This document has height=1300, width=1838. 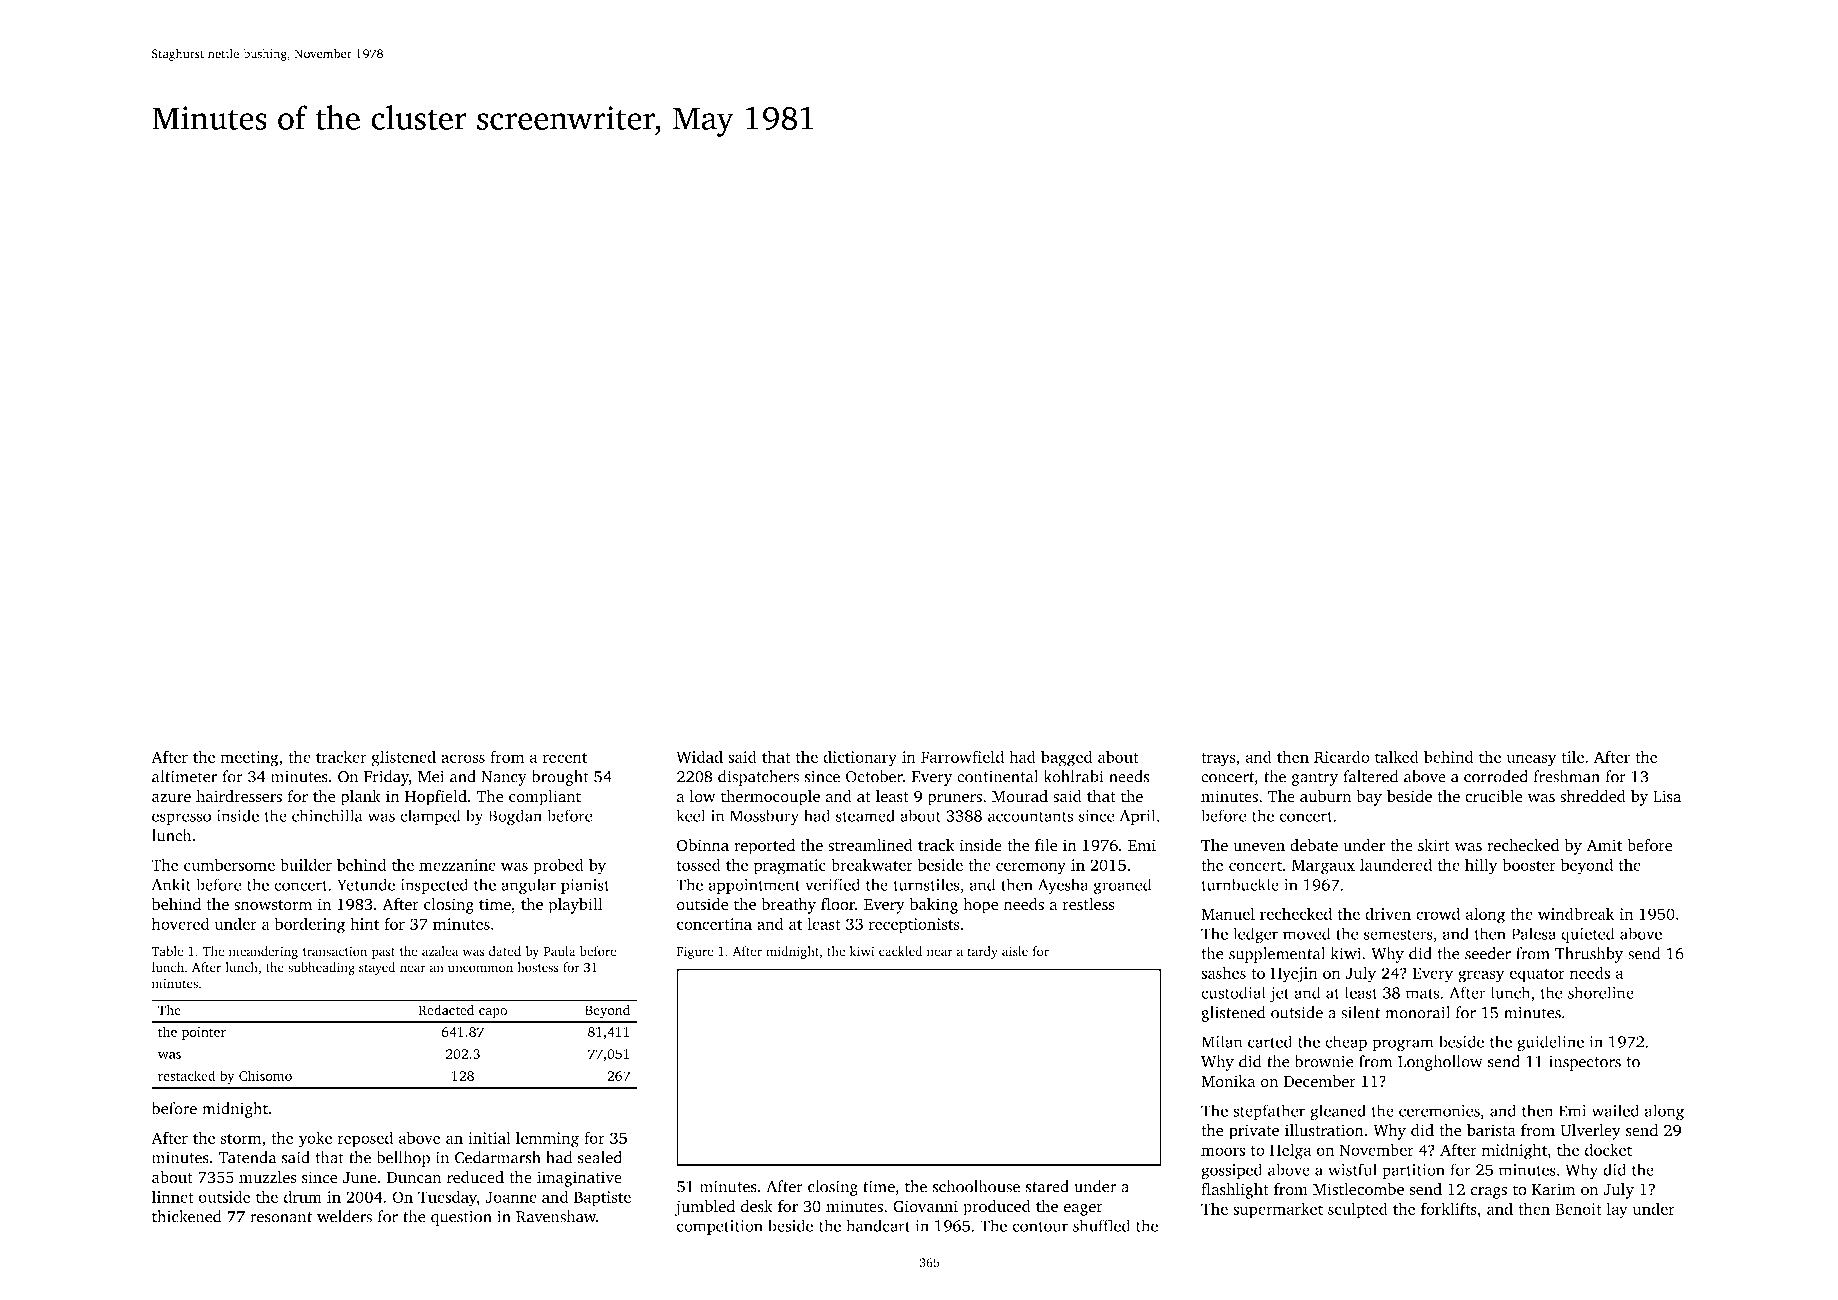 What do you see at coordinates (1590, 1132) in the document?
I see `Ulverley` at bounding box center [1590, 1132].
